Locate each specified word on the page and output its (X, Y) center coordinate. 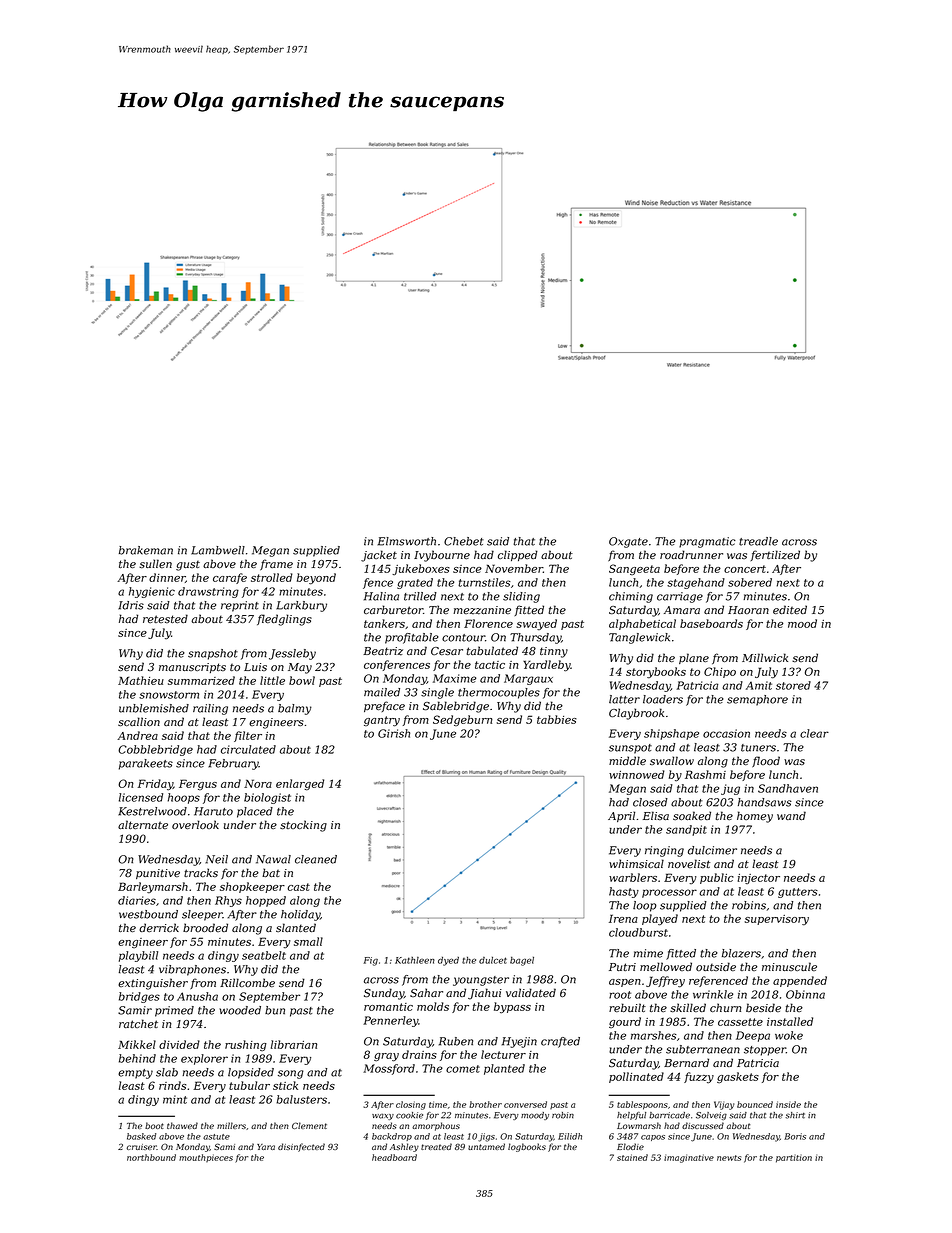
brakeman (146, 550)
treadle (758, 541)
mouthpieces (206, 1158)
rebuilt (627, 1008)
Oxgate (628, 542)
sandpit (686, 830)
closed (650, 802)
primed (174, 1011)
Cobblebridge (155, 750)
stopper (765, 1051)
